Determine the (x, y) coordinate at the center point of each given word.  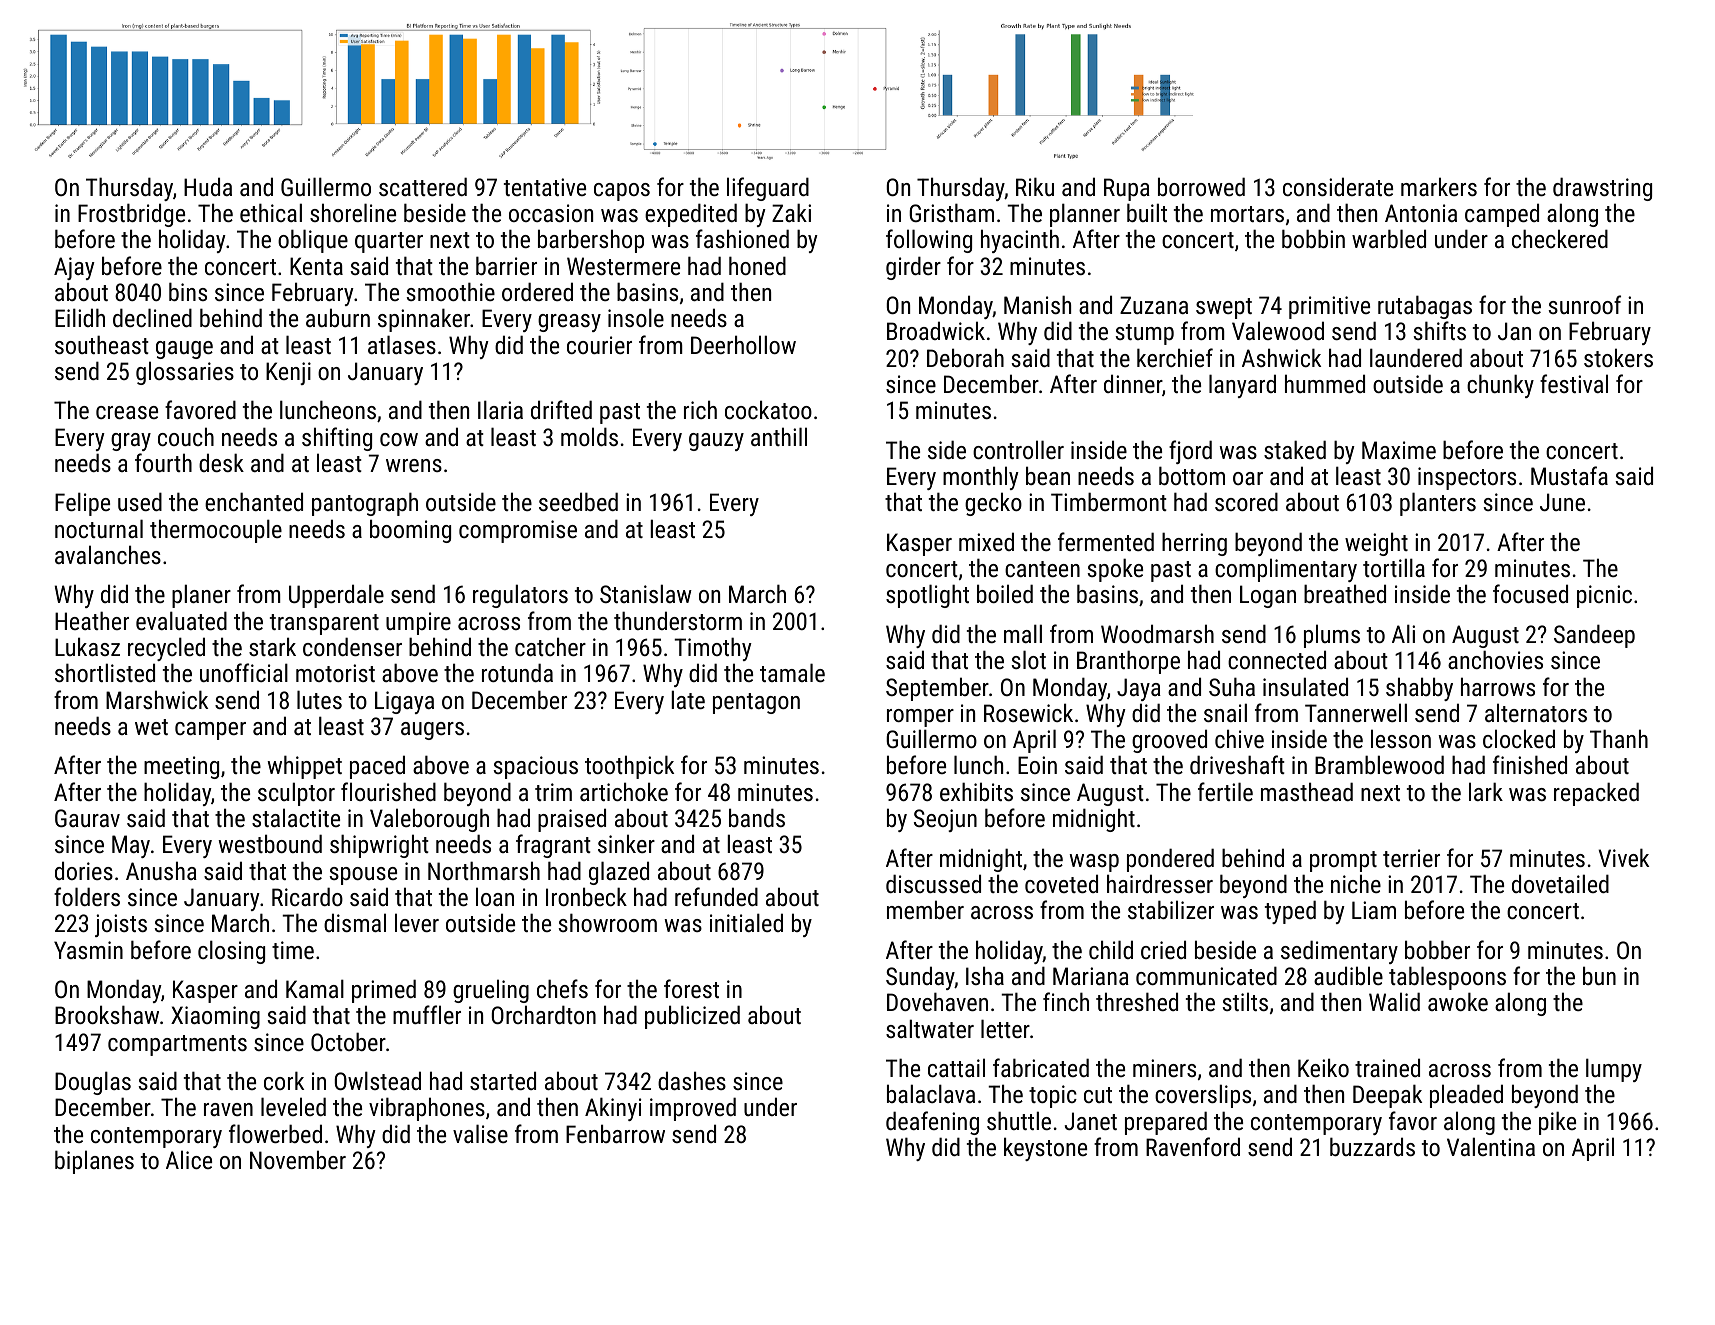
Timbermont (1109, 501)
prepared (1166, 1123)
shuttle (1019, 1120)
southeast (102, 344)
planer (201, 596)
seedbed (578, 501)
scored (1246, 501)
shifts (1440, 330)
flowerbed (275, 1133)
